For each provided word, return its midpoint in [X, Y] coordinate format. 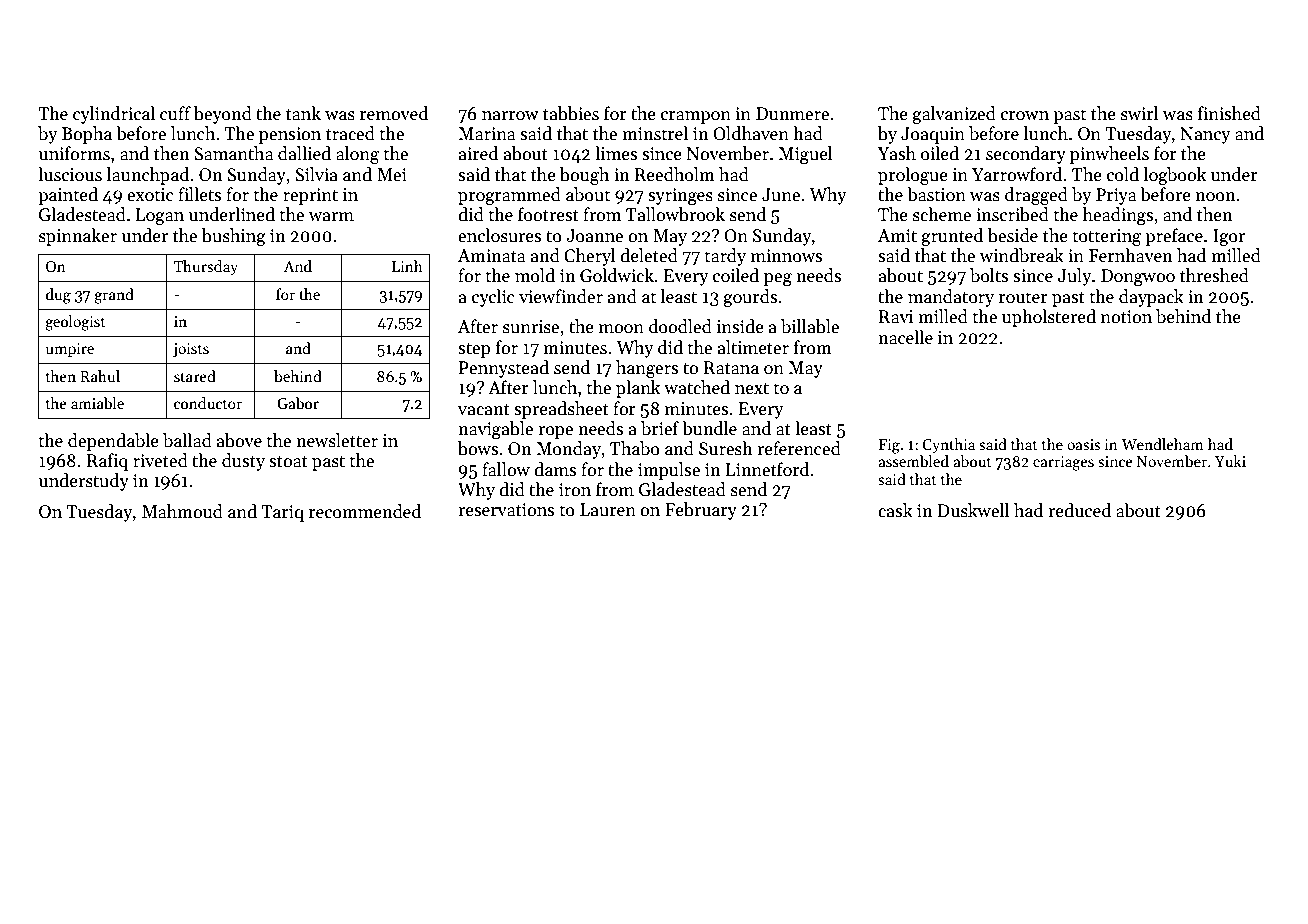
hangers [647, 369]
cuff [175, 113]
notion [1126, 317]
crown [1025, 116]
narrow [510, 116]
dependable [113, 442]
